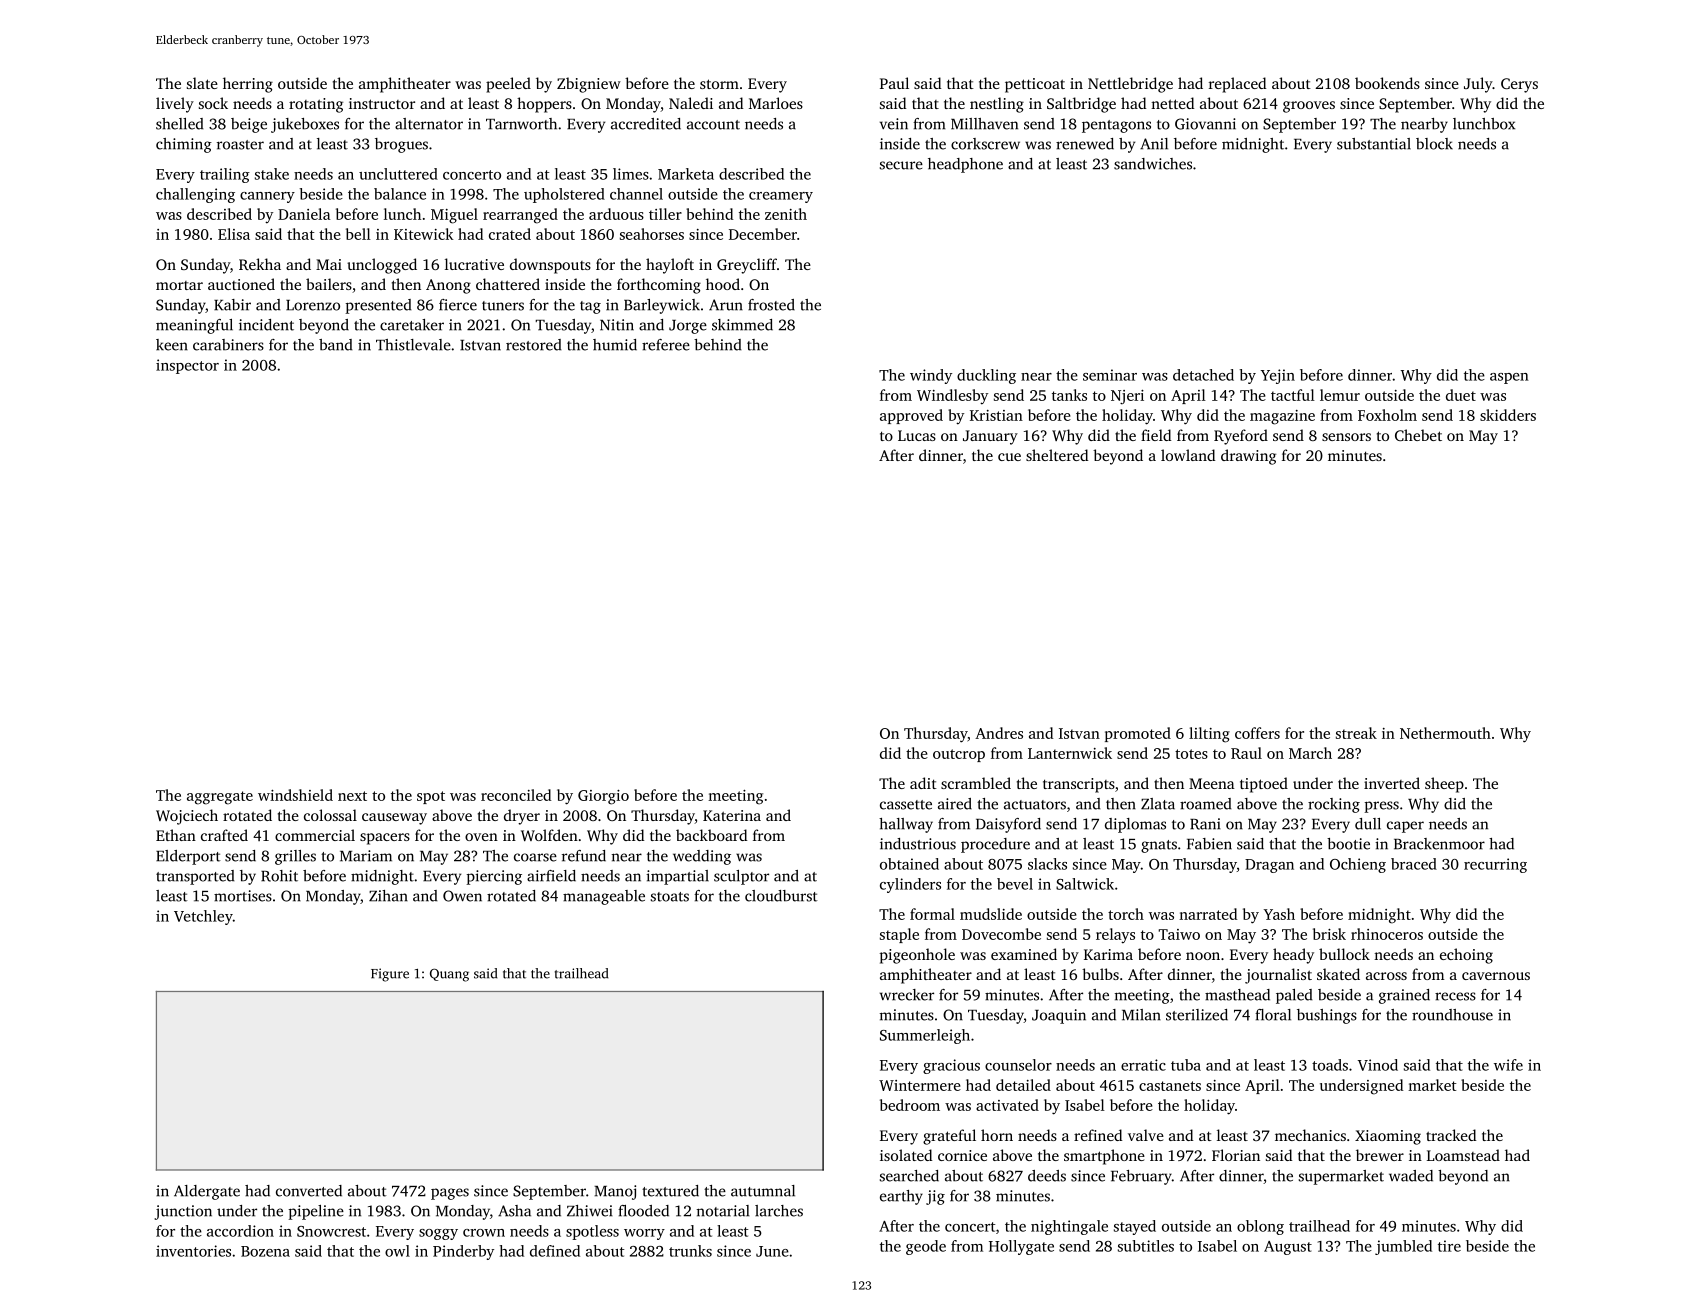 This document has height=1316, width=1703. I want to click on slacks, so click(1047, 864).
